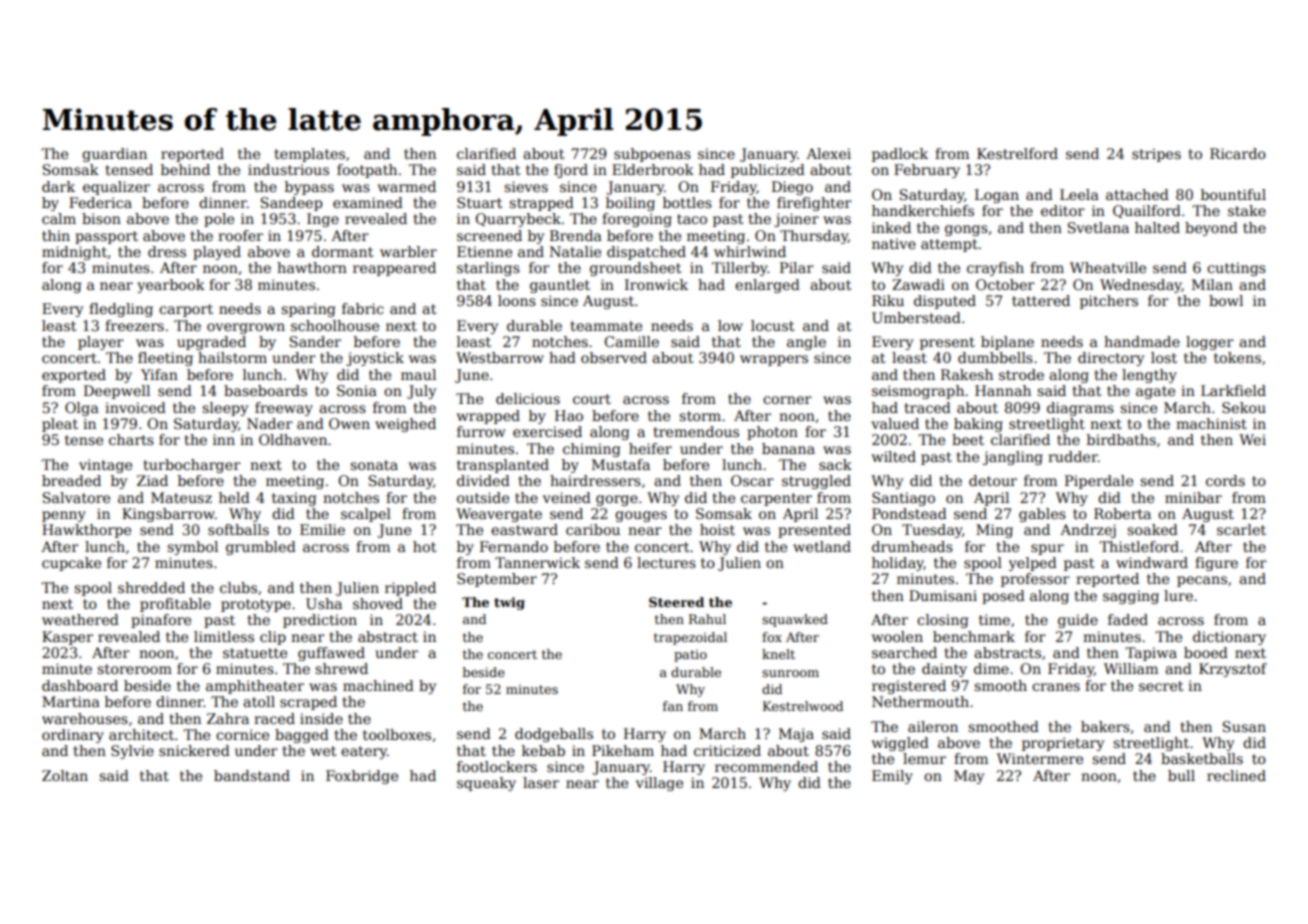  What do you see at coordinates (1042, 515) in the screenshot?
I see `gables` at bounding box center [1042, 515].
